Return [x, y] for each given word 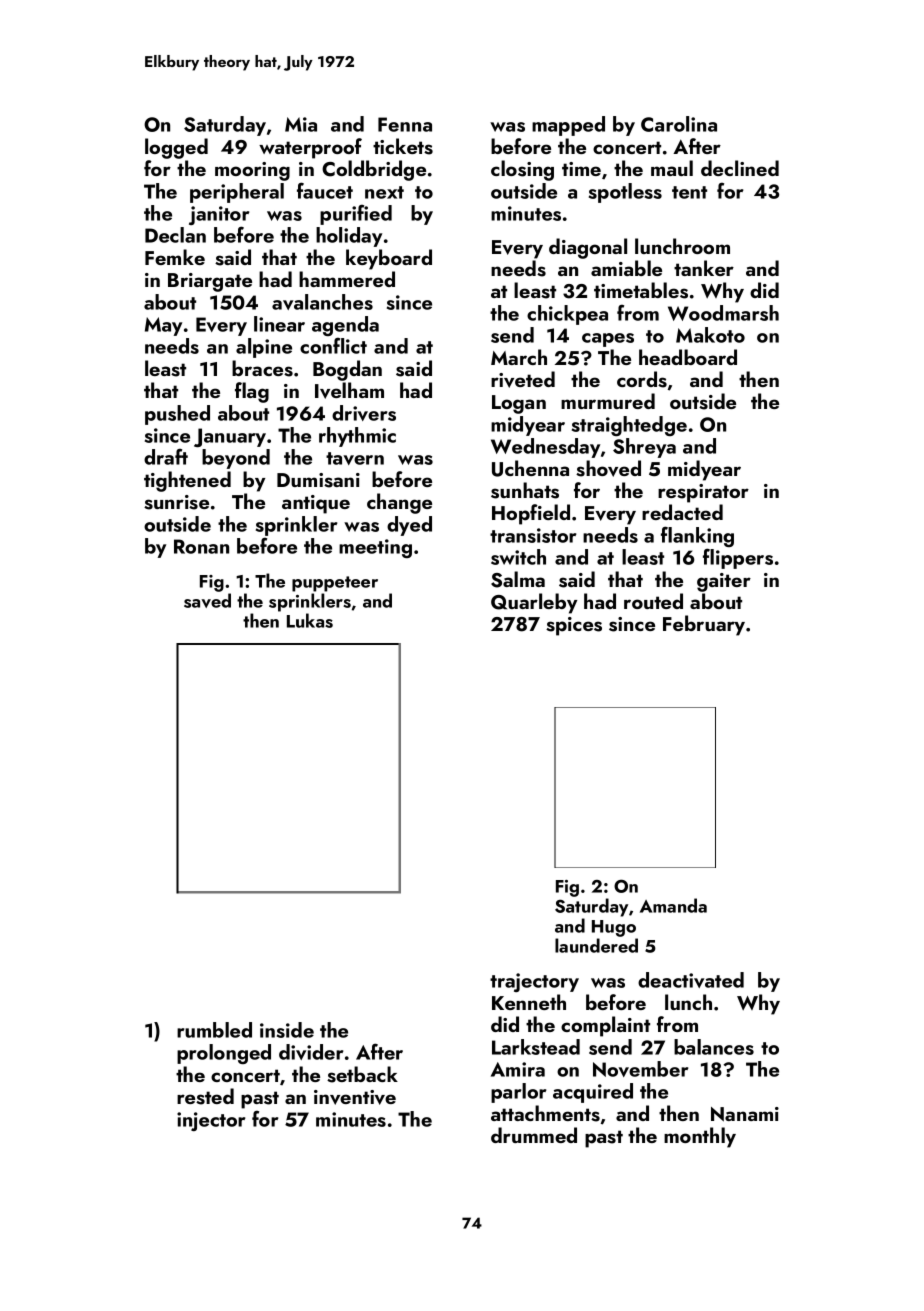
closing [522, 170]
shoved [608, 468]
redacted [682, 512]
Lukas [310, 620]
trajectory [534, 982]
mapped [568, 126]
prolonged [224, 1054]
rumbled [214, 1030]
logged [176, 148]
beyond [236, 459]
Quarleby [534, 603]
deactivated [691, 980]
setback [362, 1074]
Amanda [673, 905]
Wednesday [545, 448]
